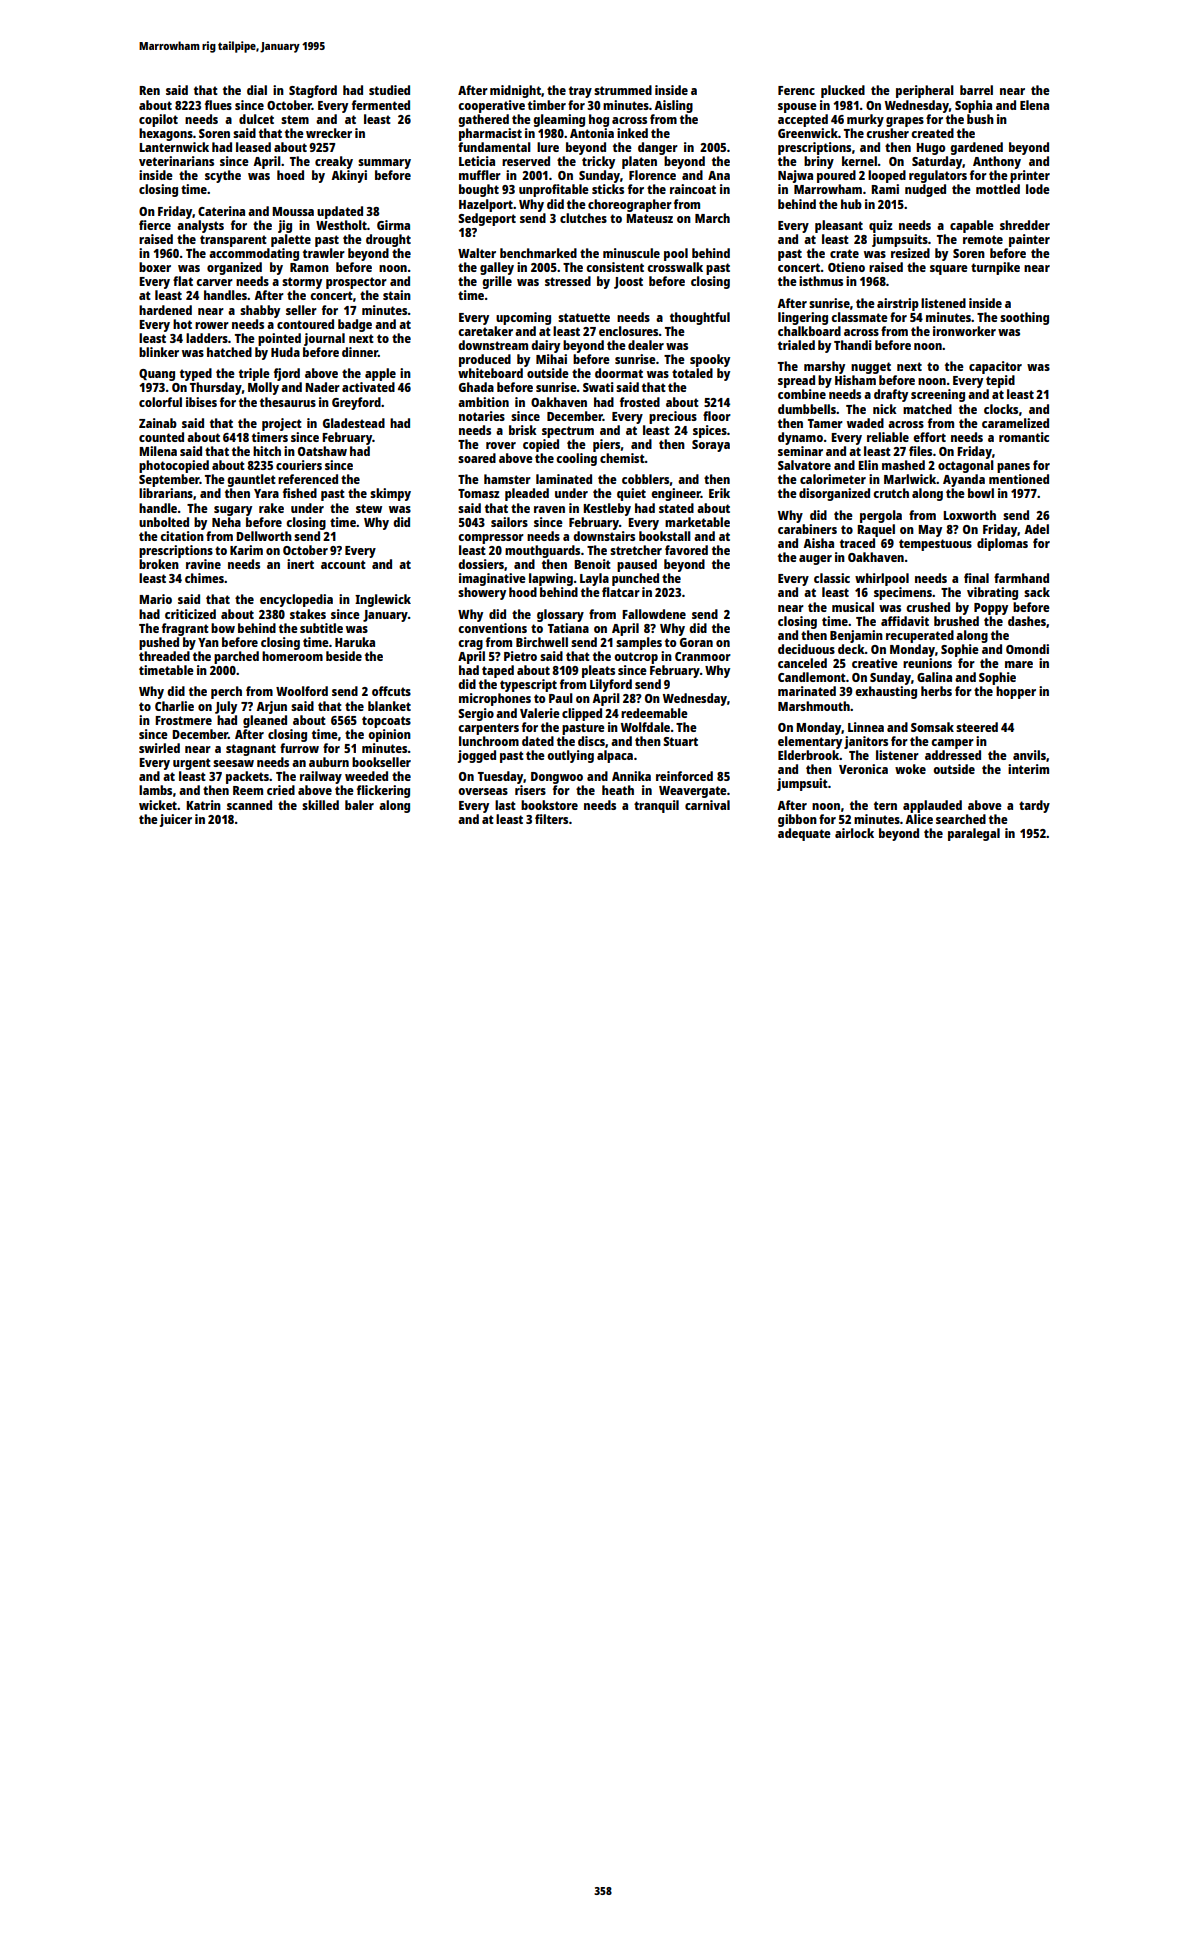 The image size is (1189, 1958). Describe the element at coordinates (1024, 318) in the screenshot. I see `soothing` at that location.
